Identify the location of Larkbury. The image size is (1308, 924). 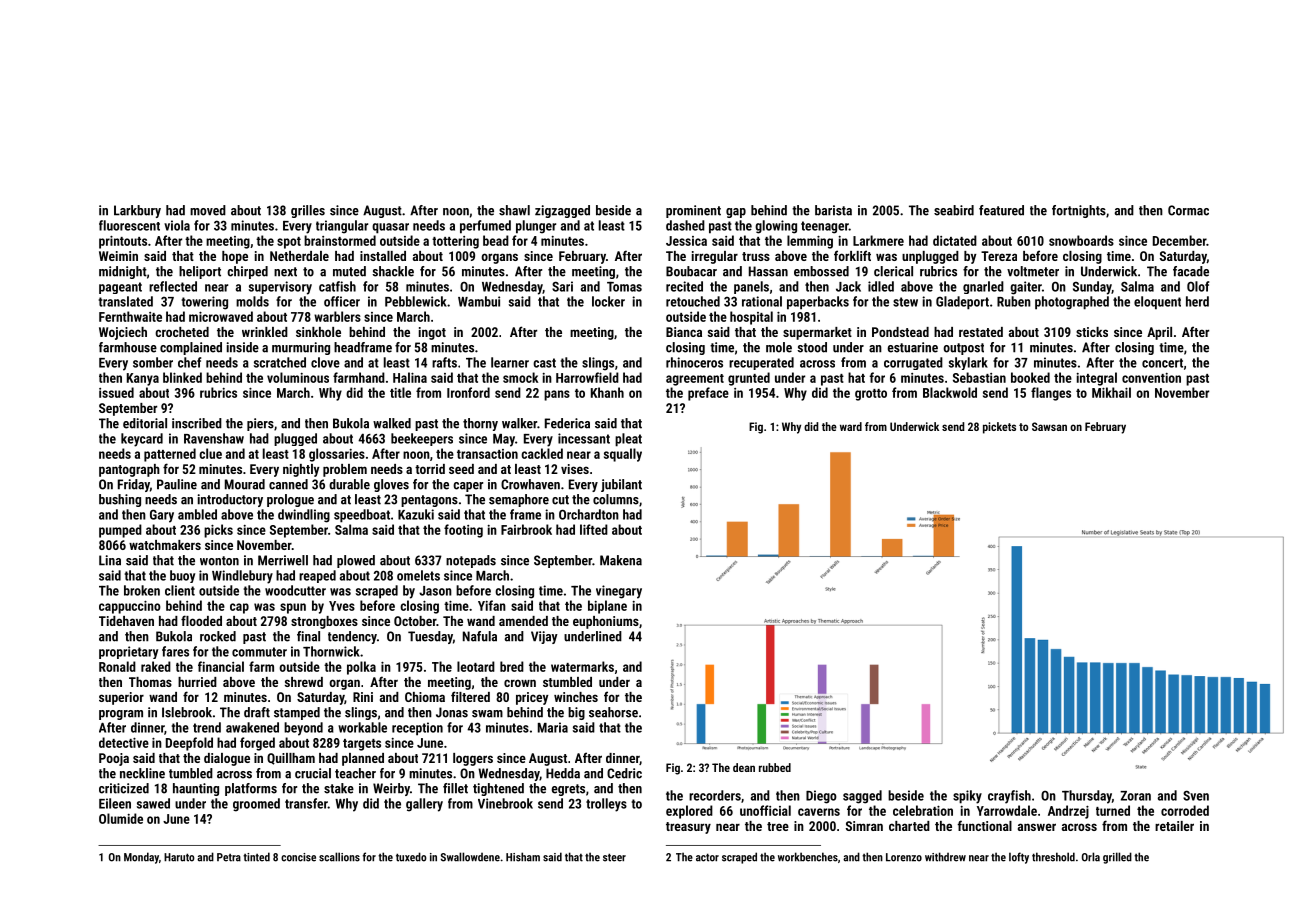
(137, 211).
